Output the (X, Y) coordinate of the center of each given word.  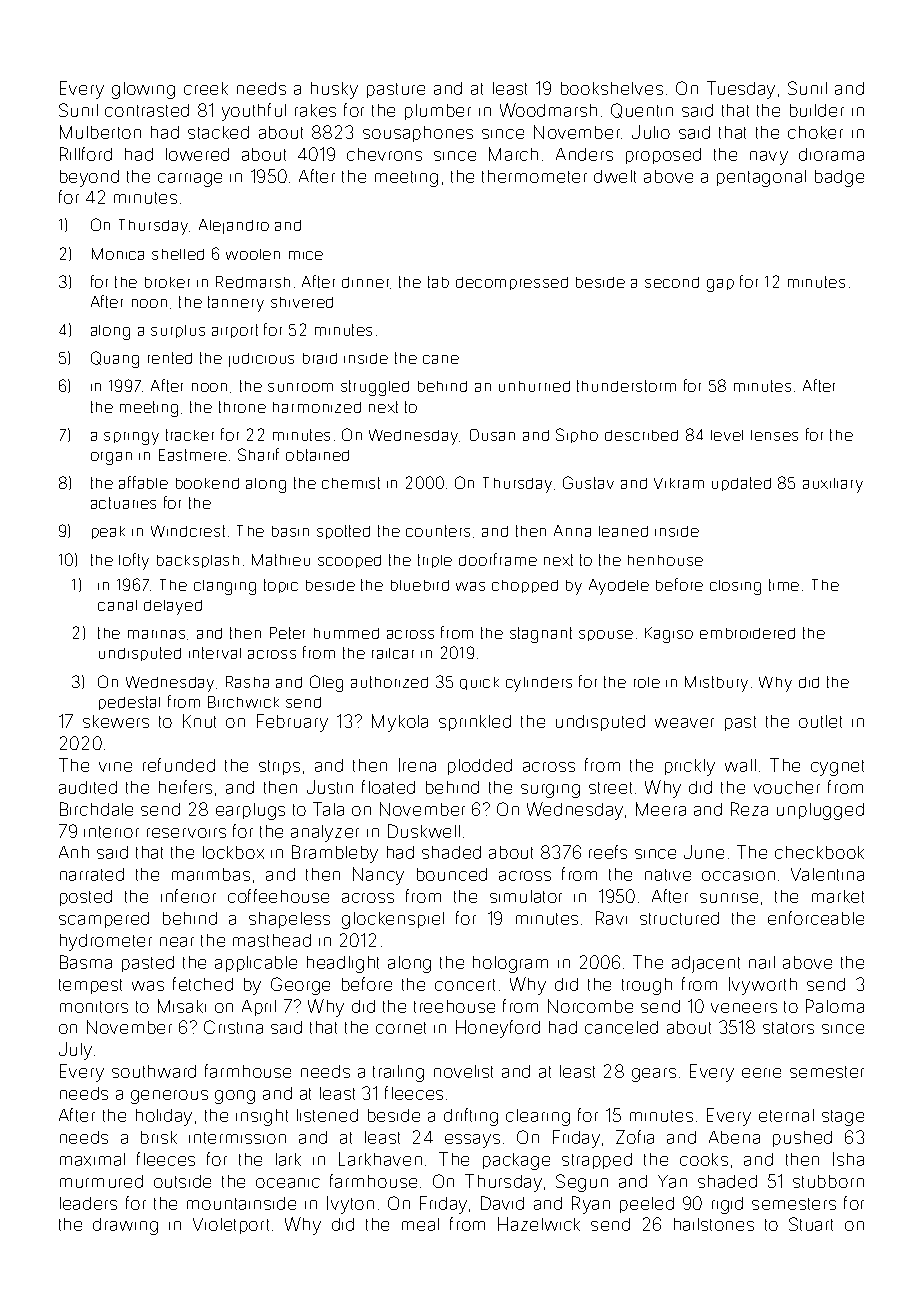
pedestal (129, 703)
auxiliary (833, 485)
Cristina (233, 1027)
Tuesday (741, 90)
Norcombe (590, 1006)
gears (654, 1075)
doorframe (498, 559)
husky (334, 90)
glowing (143, 90)
